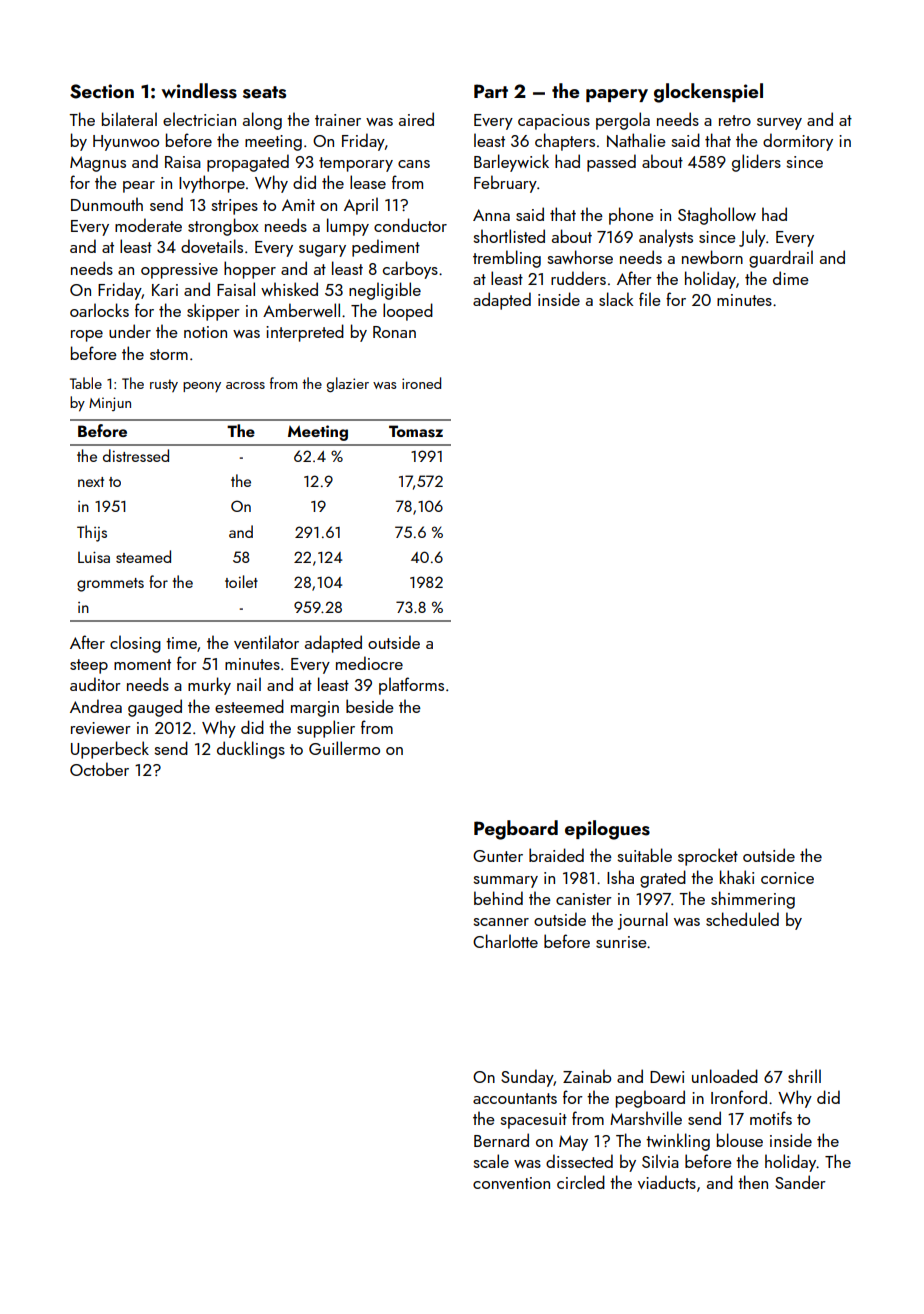 The image size is (924, 1314). I want to click on aired, so click(416, 119).
